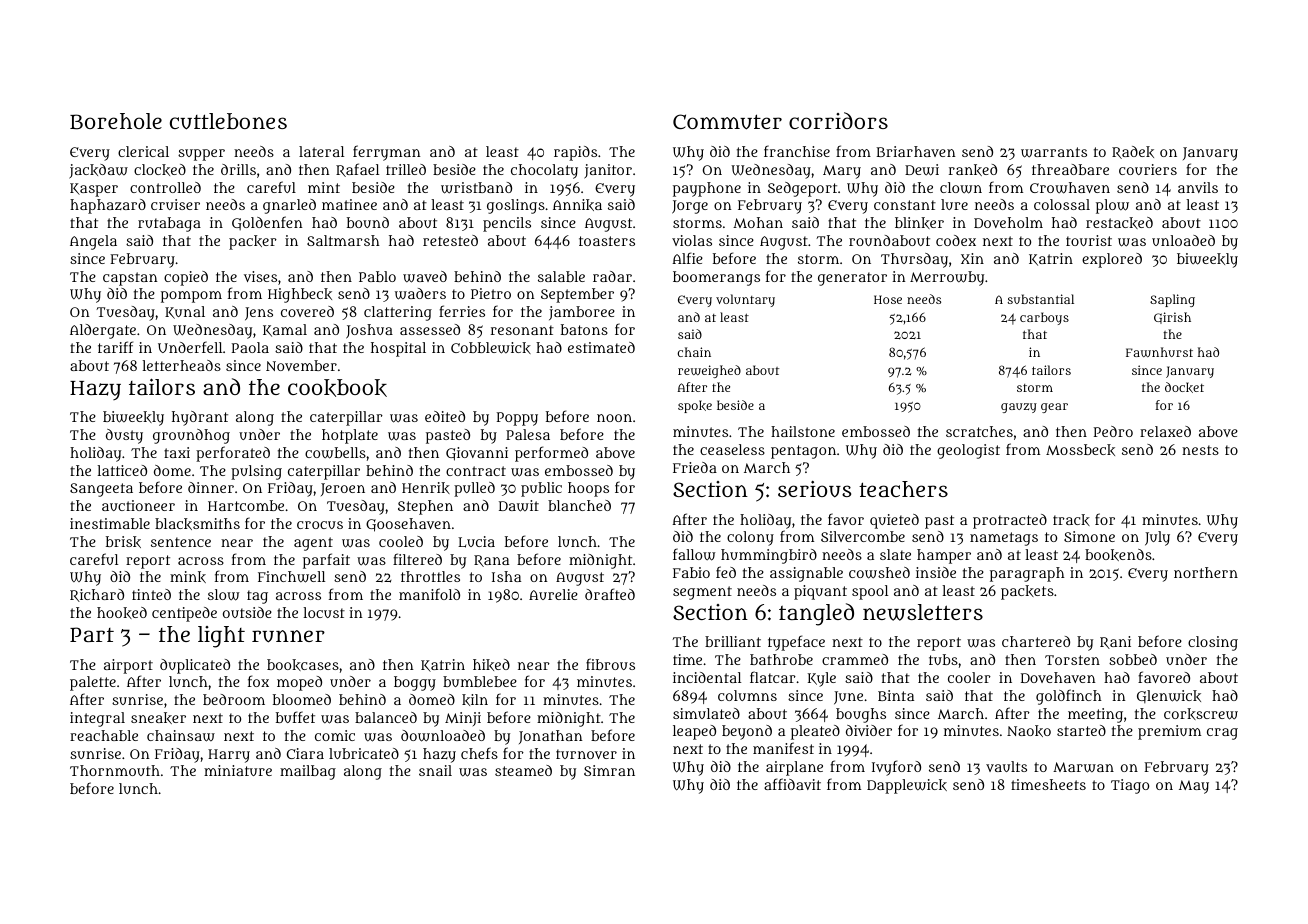  Describe the element at coordinates (869, 730) in the page. I see `divider` at that location.
